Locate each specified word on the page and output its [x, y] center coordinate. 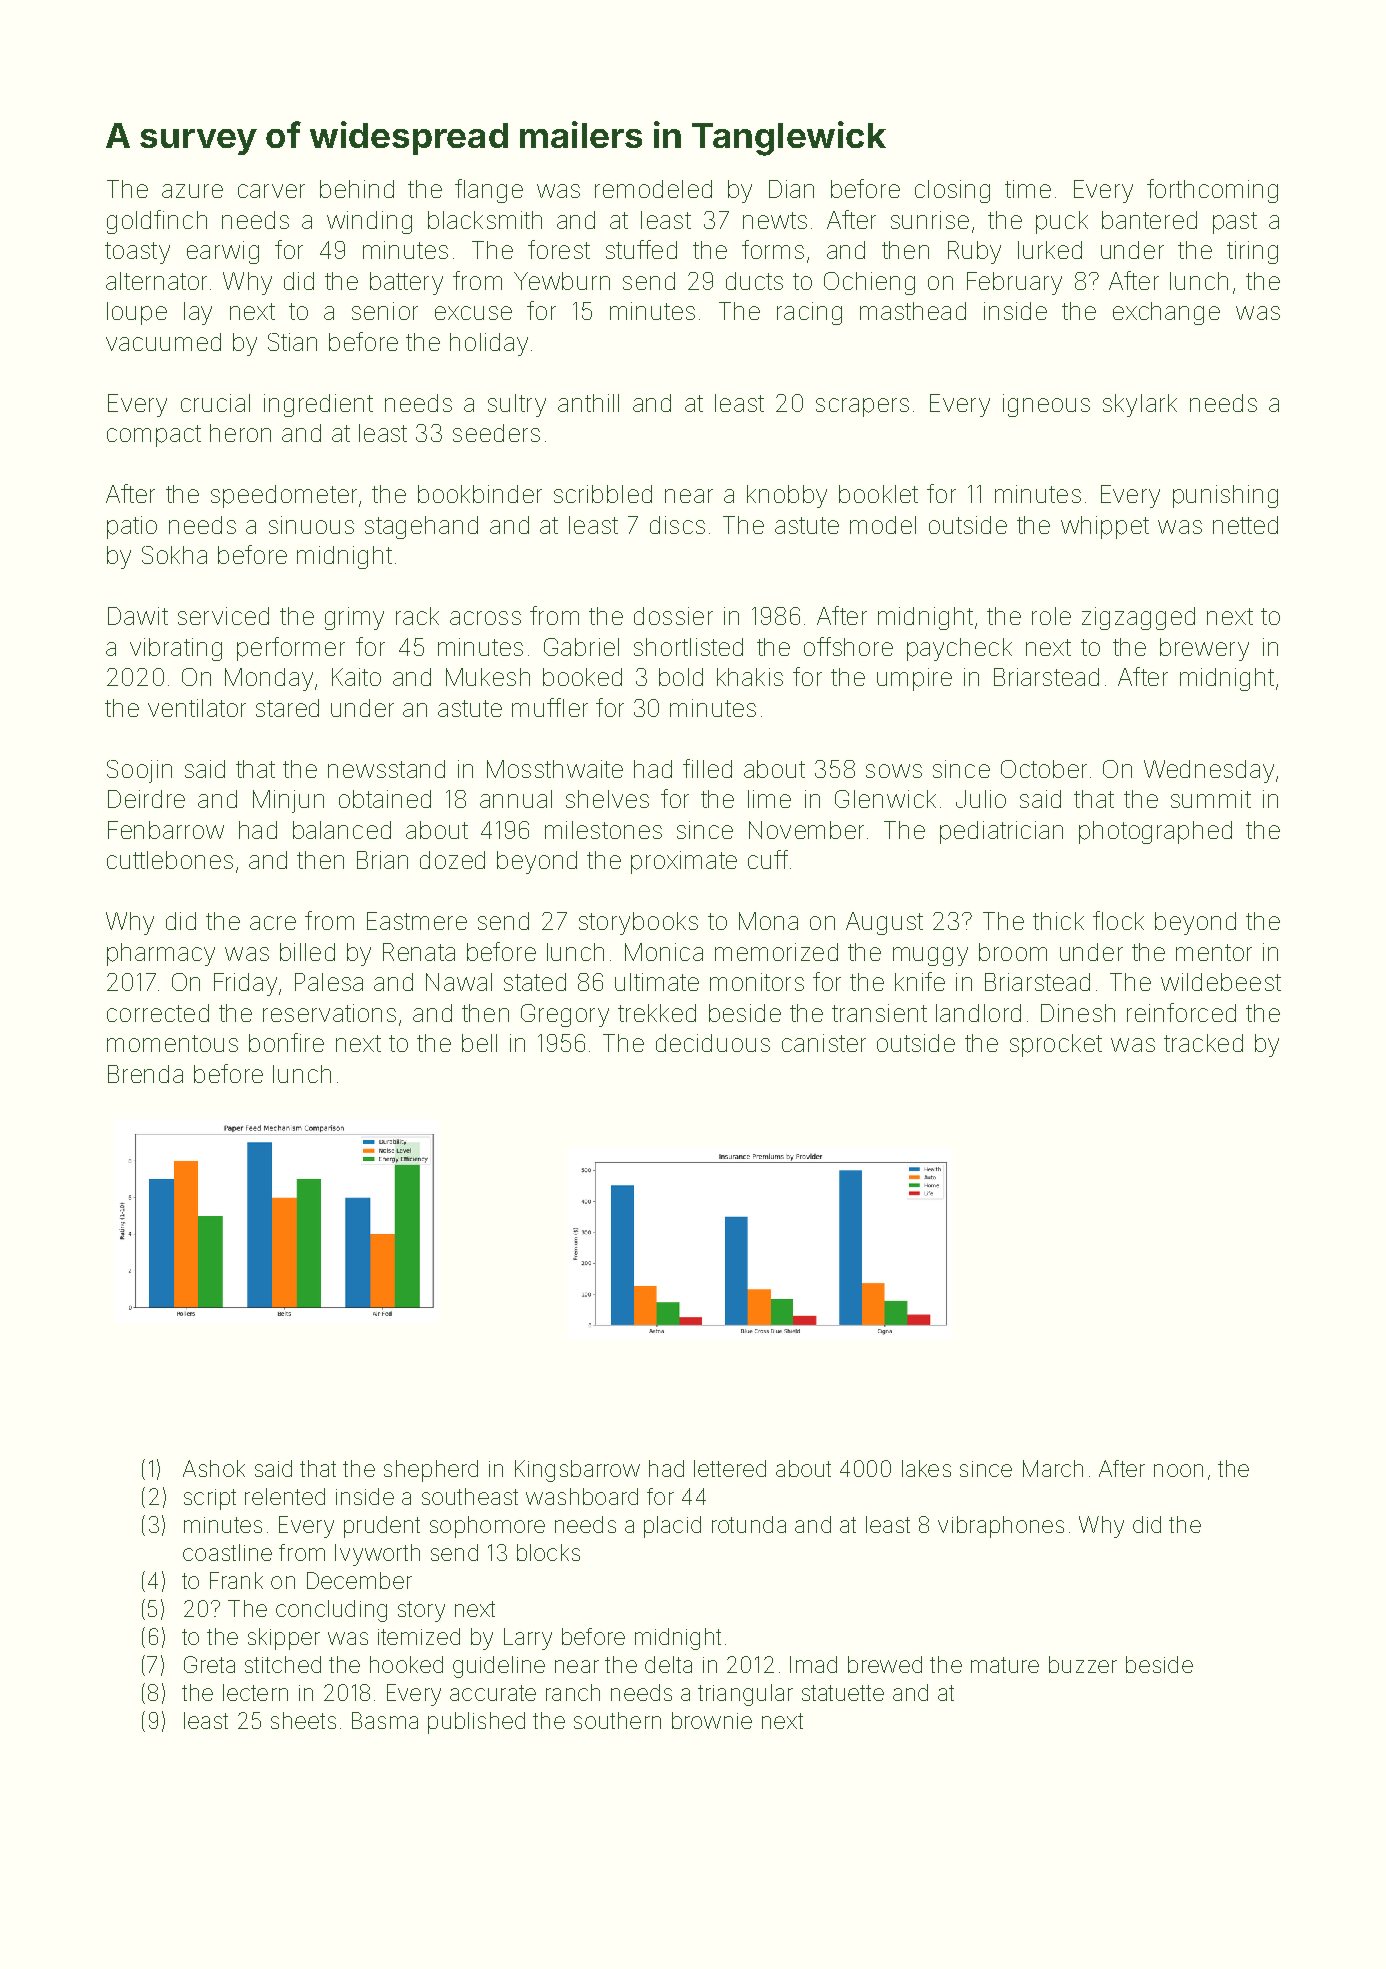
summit [1211, 799]
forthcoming [1212, 191]
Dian [791, 189]
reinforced [1181, 1012]
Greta [209, 1664]
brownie [712, 1720]
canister [824, 1043]
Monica [664, 952]
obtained [385, 799]
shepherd [431, 1471]
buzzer [1083, 1664]
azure [192, 191]
